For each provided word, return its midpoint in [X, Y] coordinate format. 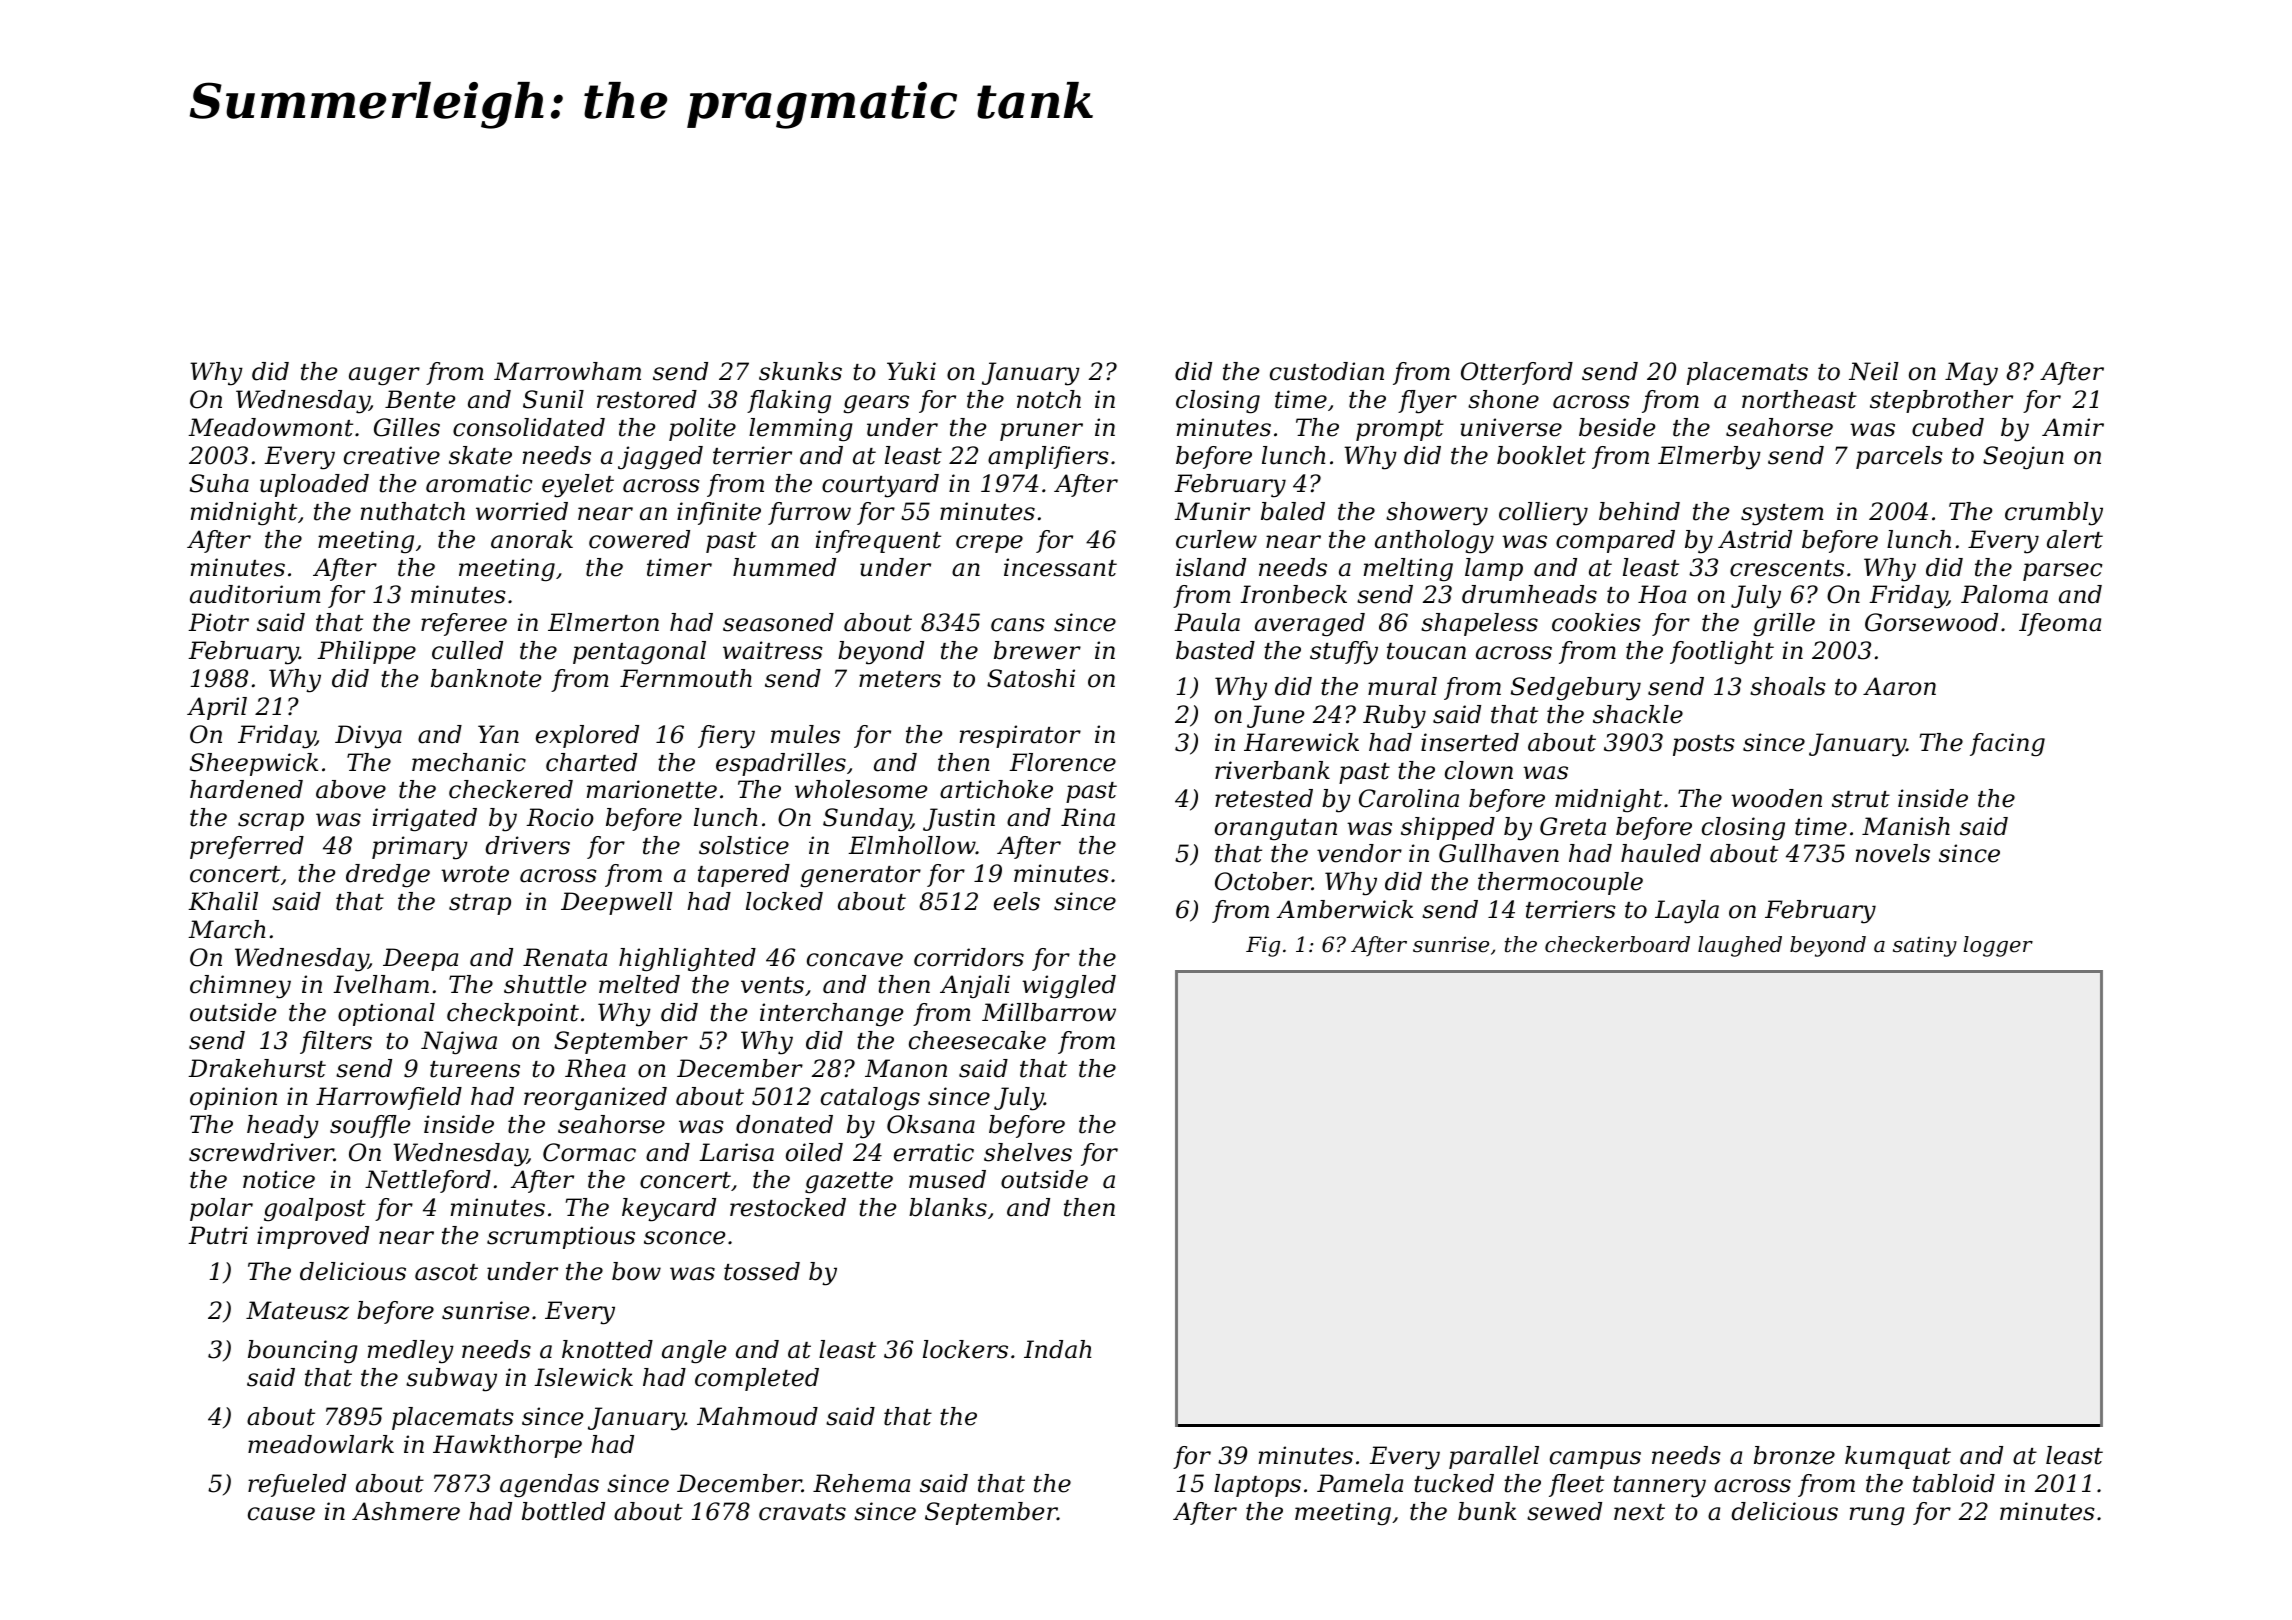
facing [2007, 745]
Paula [1207, 622]
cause [281, 1514]
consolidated [529, 427]
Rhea [595, 1068]
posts [1704, 745]
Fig [1263, 946]
